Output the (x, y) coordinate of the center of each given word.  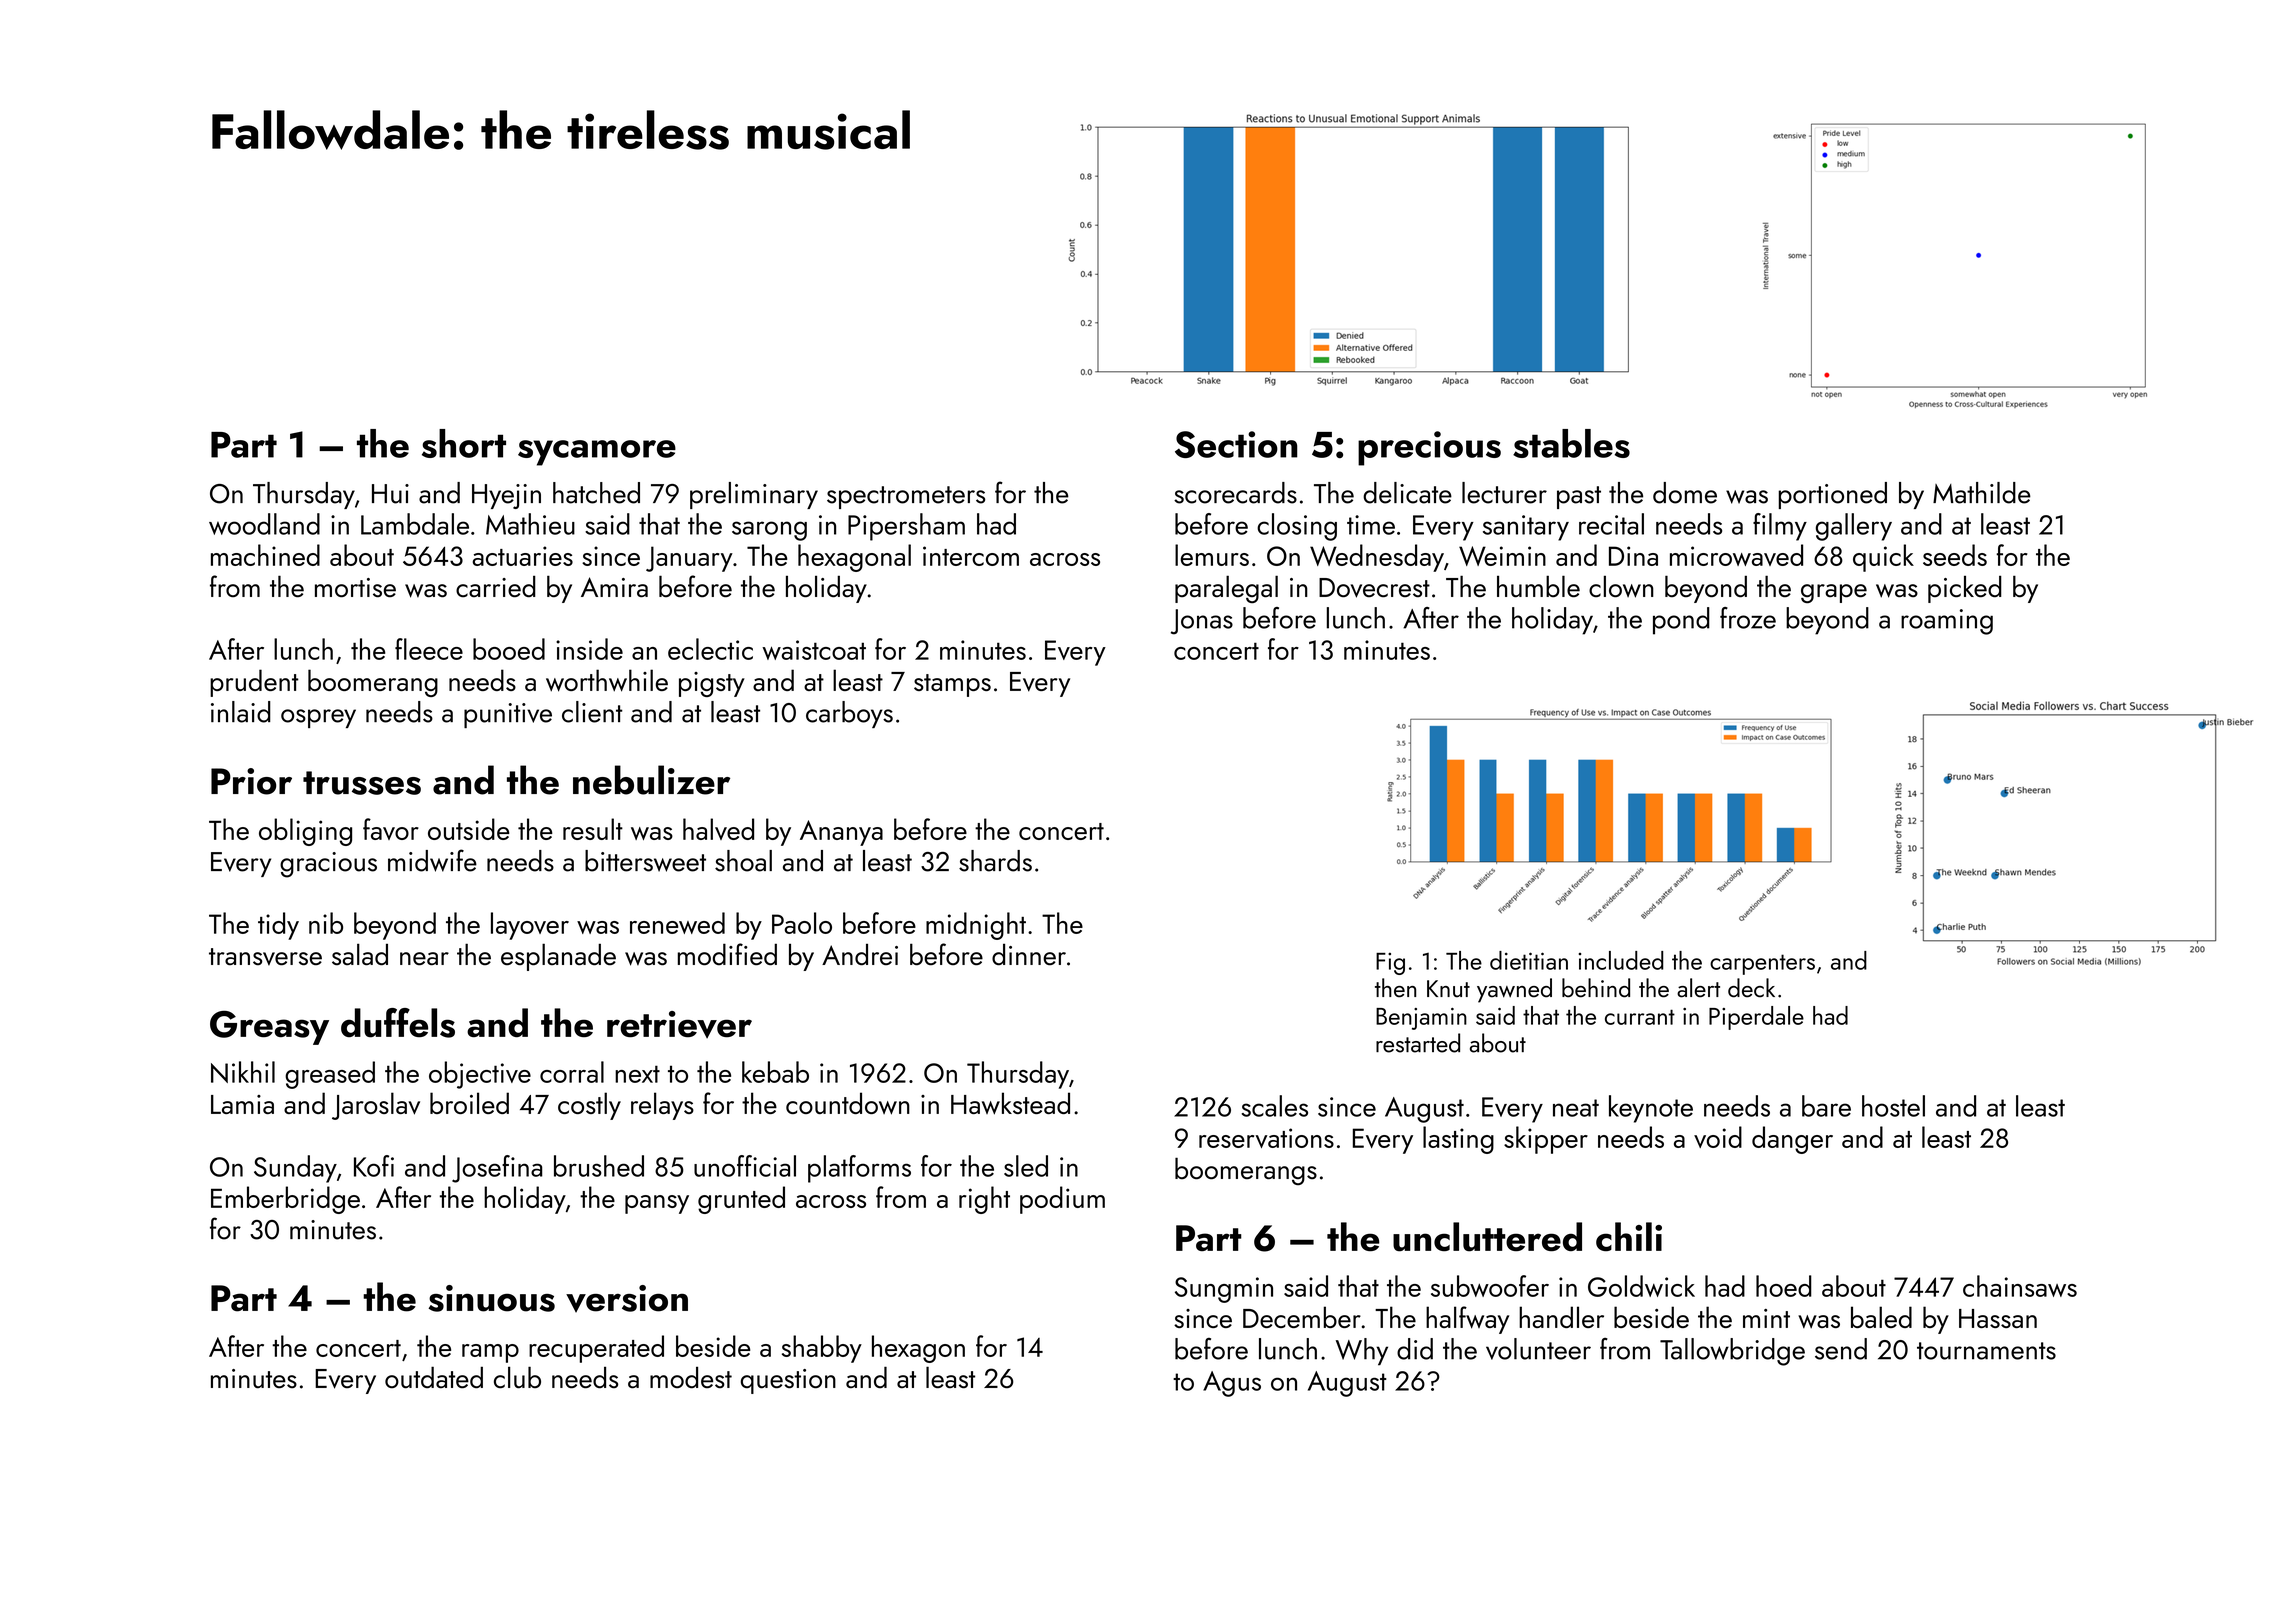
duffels (398, 1023)
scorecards (1235, 493)
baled (1881, 1317)
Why (1362, 1352)
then (1395, 988)
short (464, 443)
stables (1571, 443)
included (1621, 960)
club (517, 1377)
